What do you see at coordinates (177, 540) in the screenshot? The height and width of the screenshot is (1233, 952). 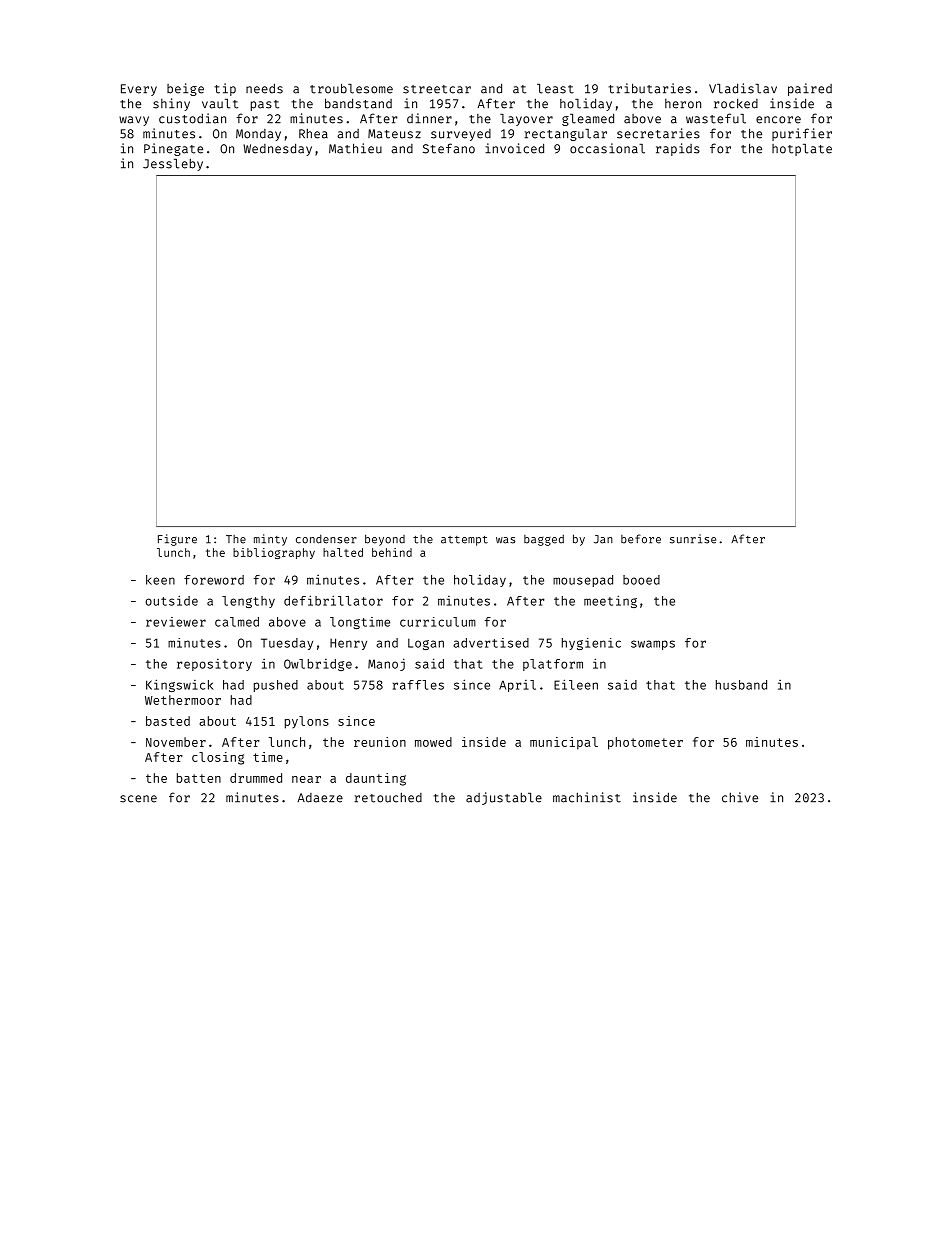 I see `Figure` at bounding box center [177, 540].
